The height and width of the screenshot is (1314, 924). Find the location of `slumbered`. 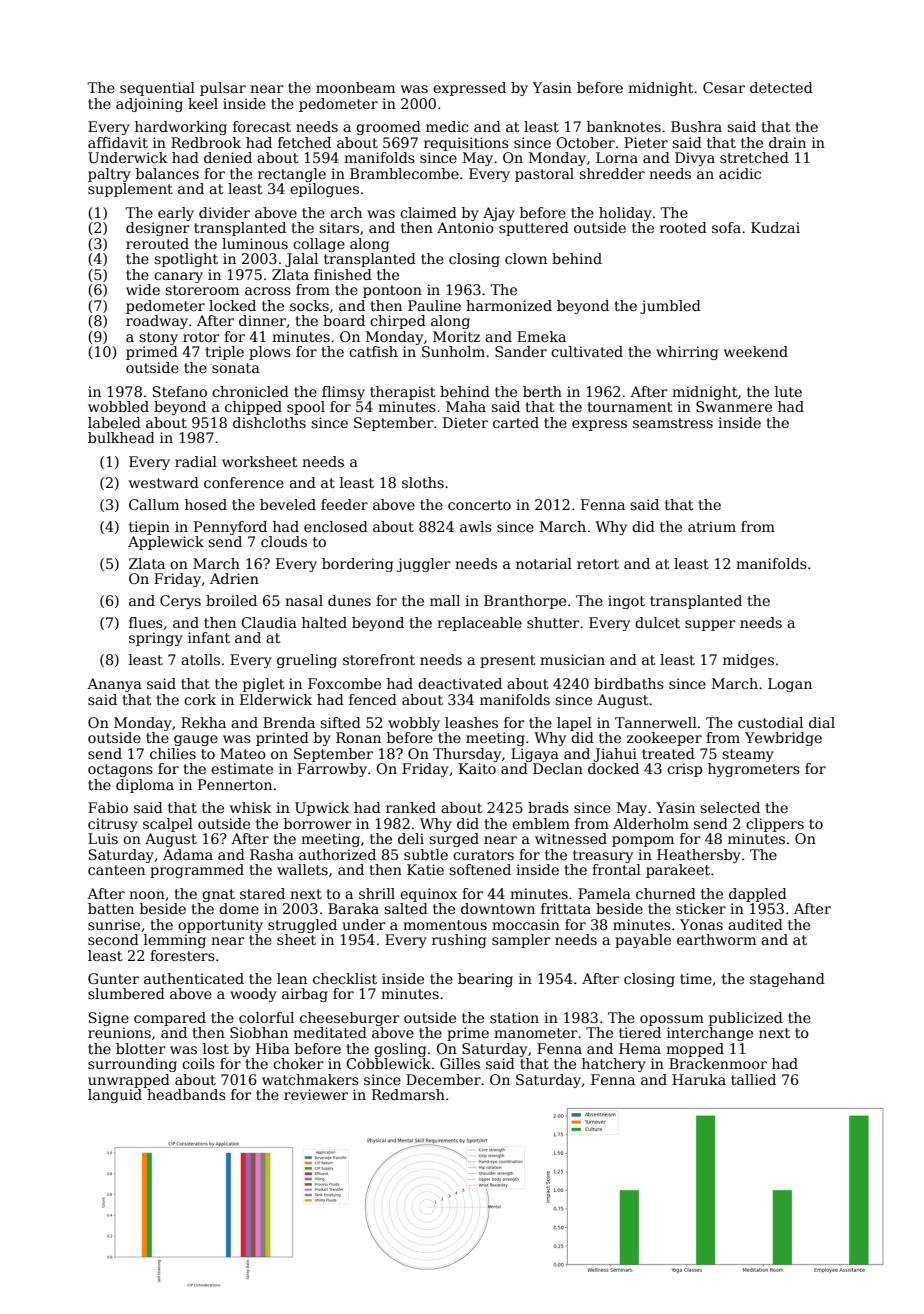

slumbered is located at coordinates (126, 993).
